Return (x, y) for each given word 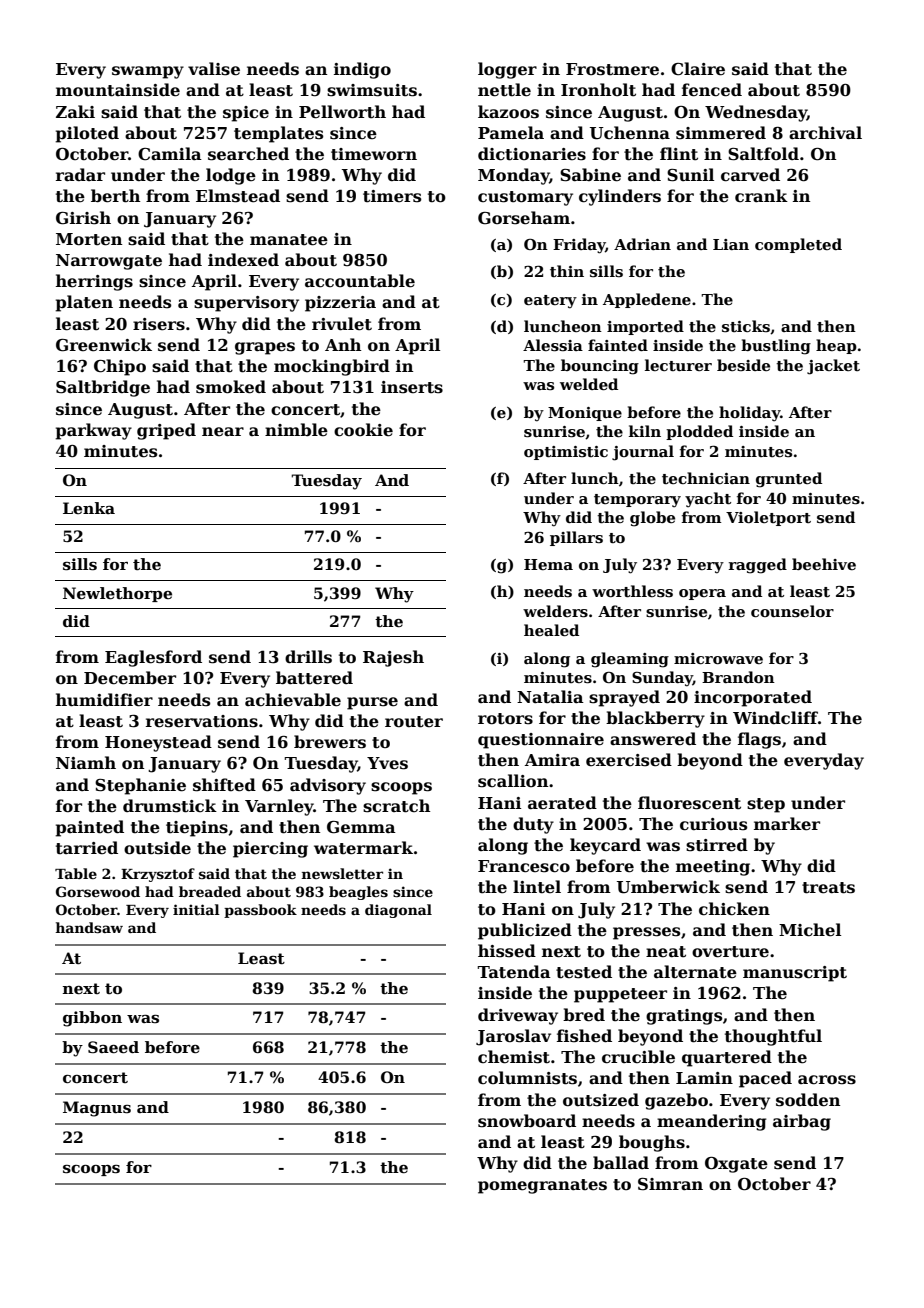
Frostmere (612, 69)
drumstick (170, 806)
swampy (148, 72)
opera (702, 594)
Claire (698, 69)
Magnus (97, 1109)
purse (372, 703)
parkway (93, 431)
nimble (296, 429)
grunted (789, 480)
